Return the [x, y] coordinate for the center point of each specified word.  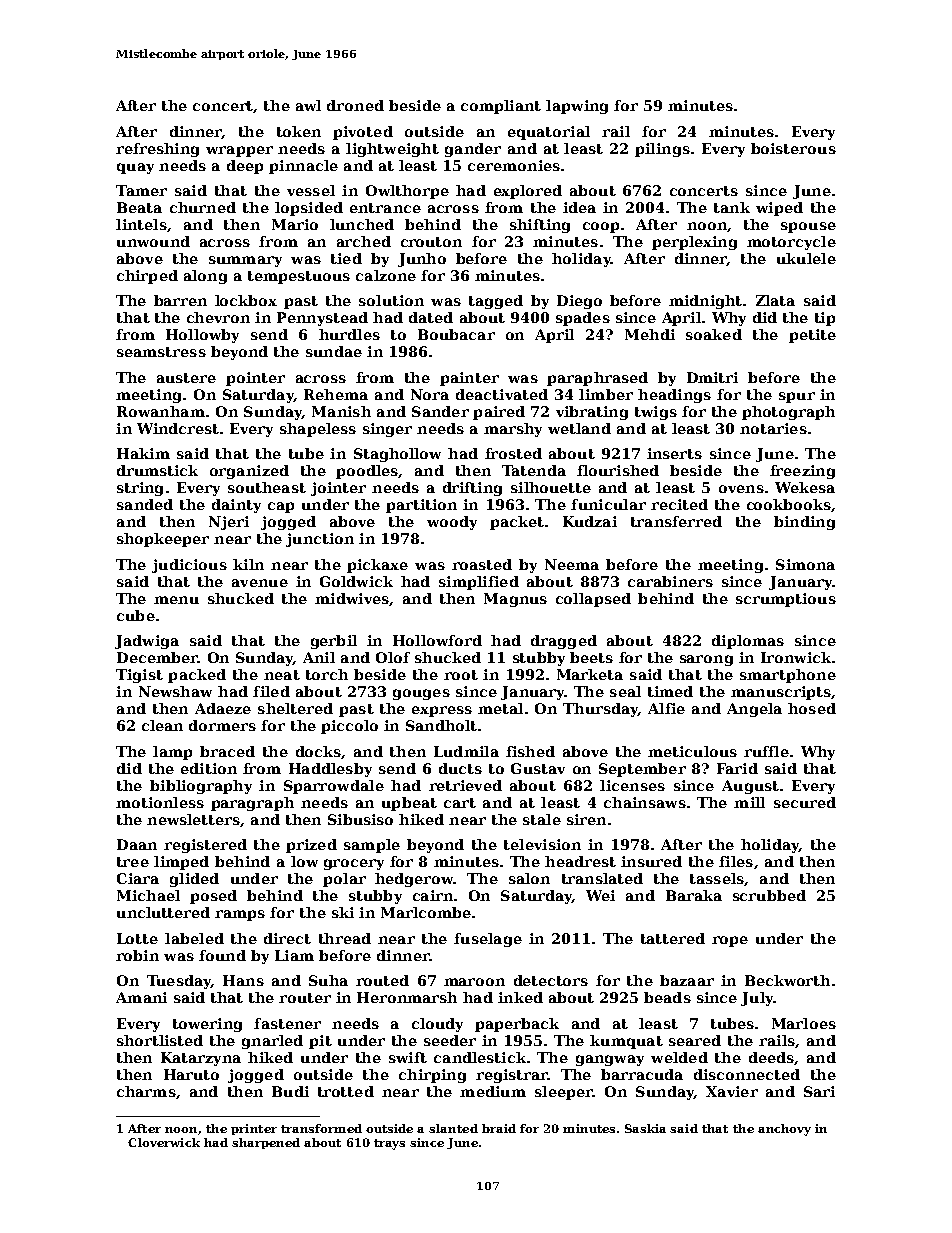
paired [499, 413]
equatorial [549, 133]
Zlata [775, 300]
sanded [145, 504]
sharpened [266, 1143]
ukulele [806, 258]
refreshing [157, 150]
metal [500, 708]
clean [162, 725]
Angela [754, 710]
